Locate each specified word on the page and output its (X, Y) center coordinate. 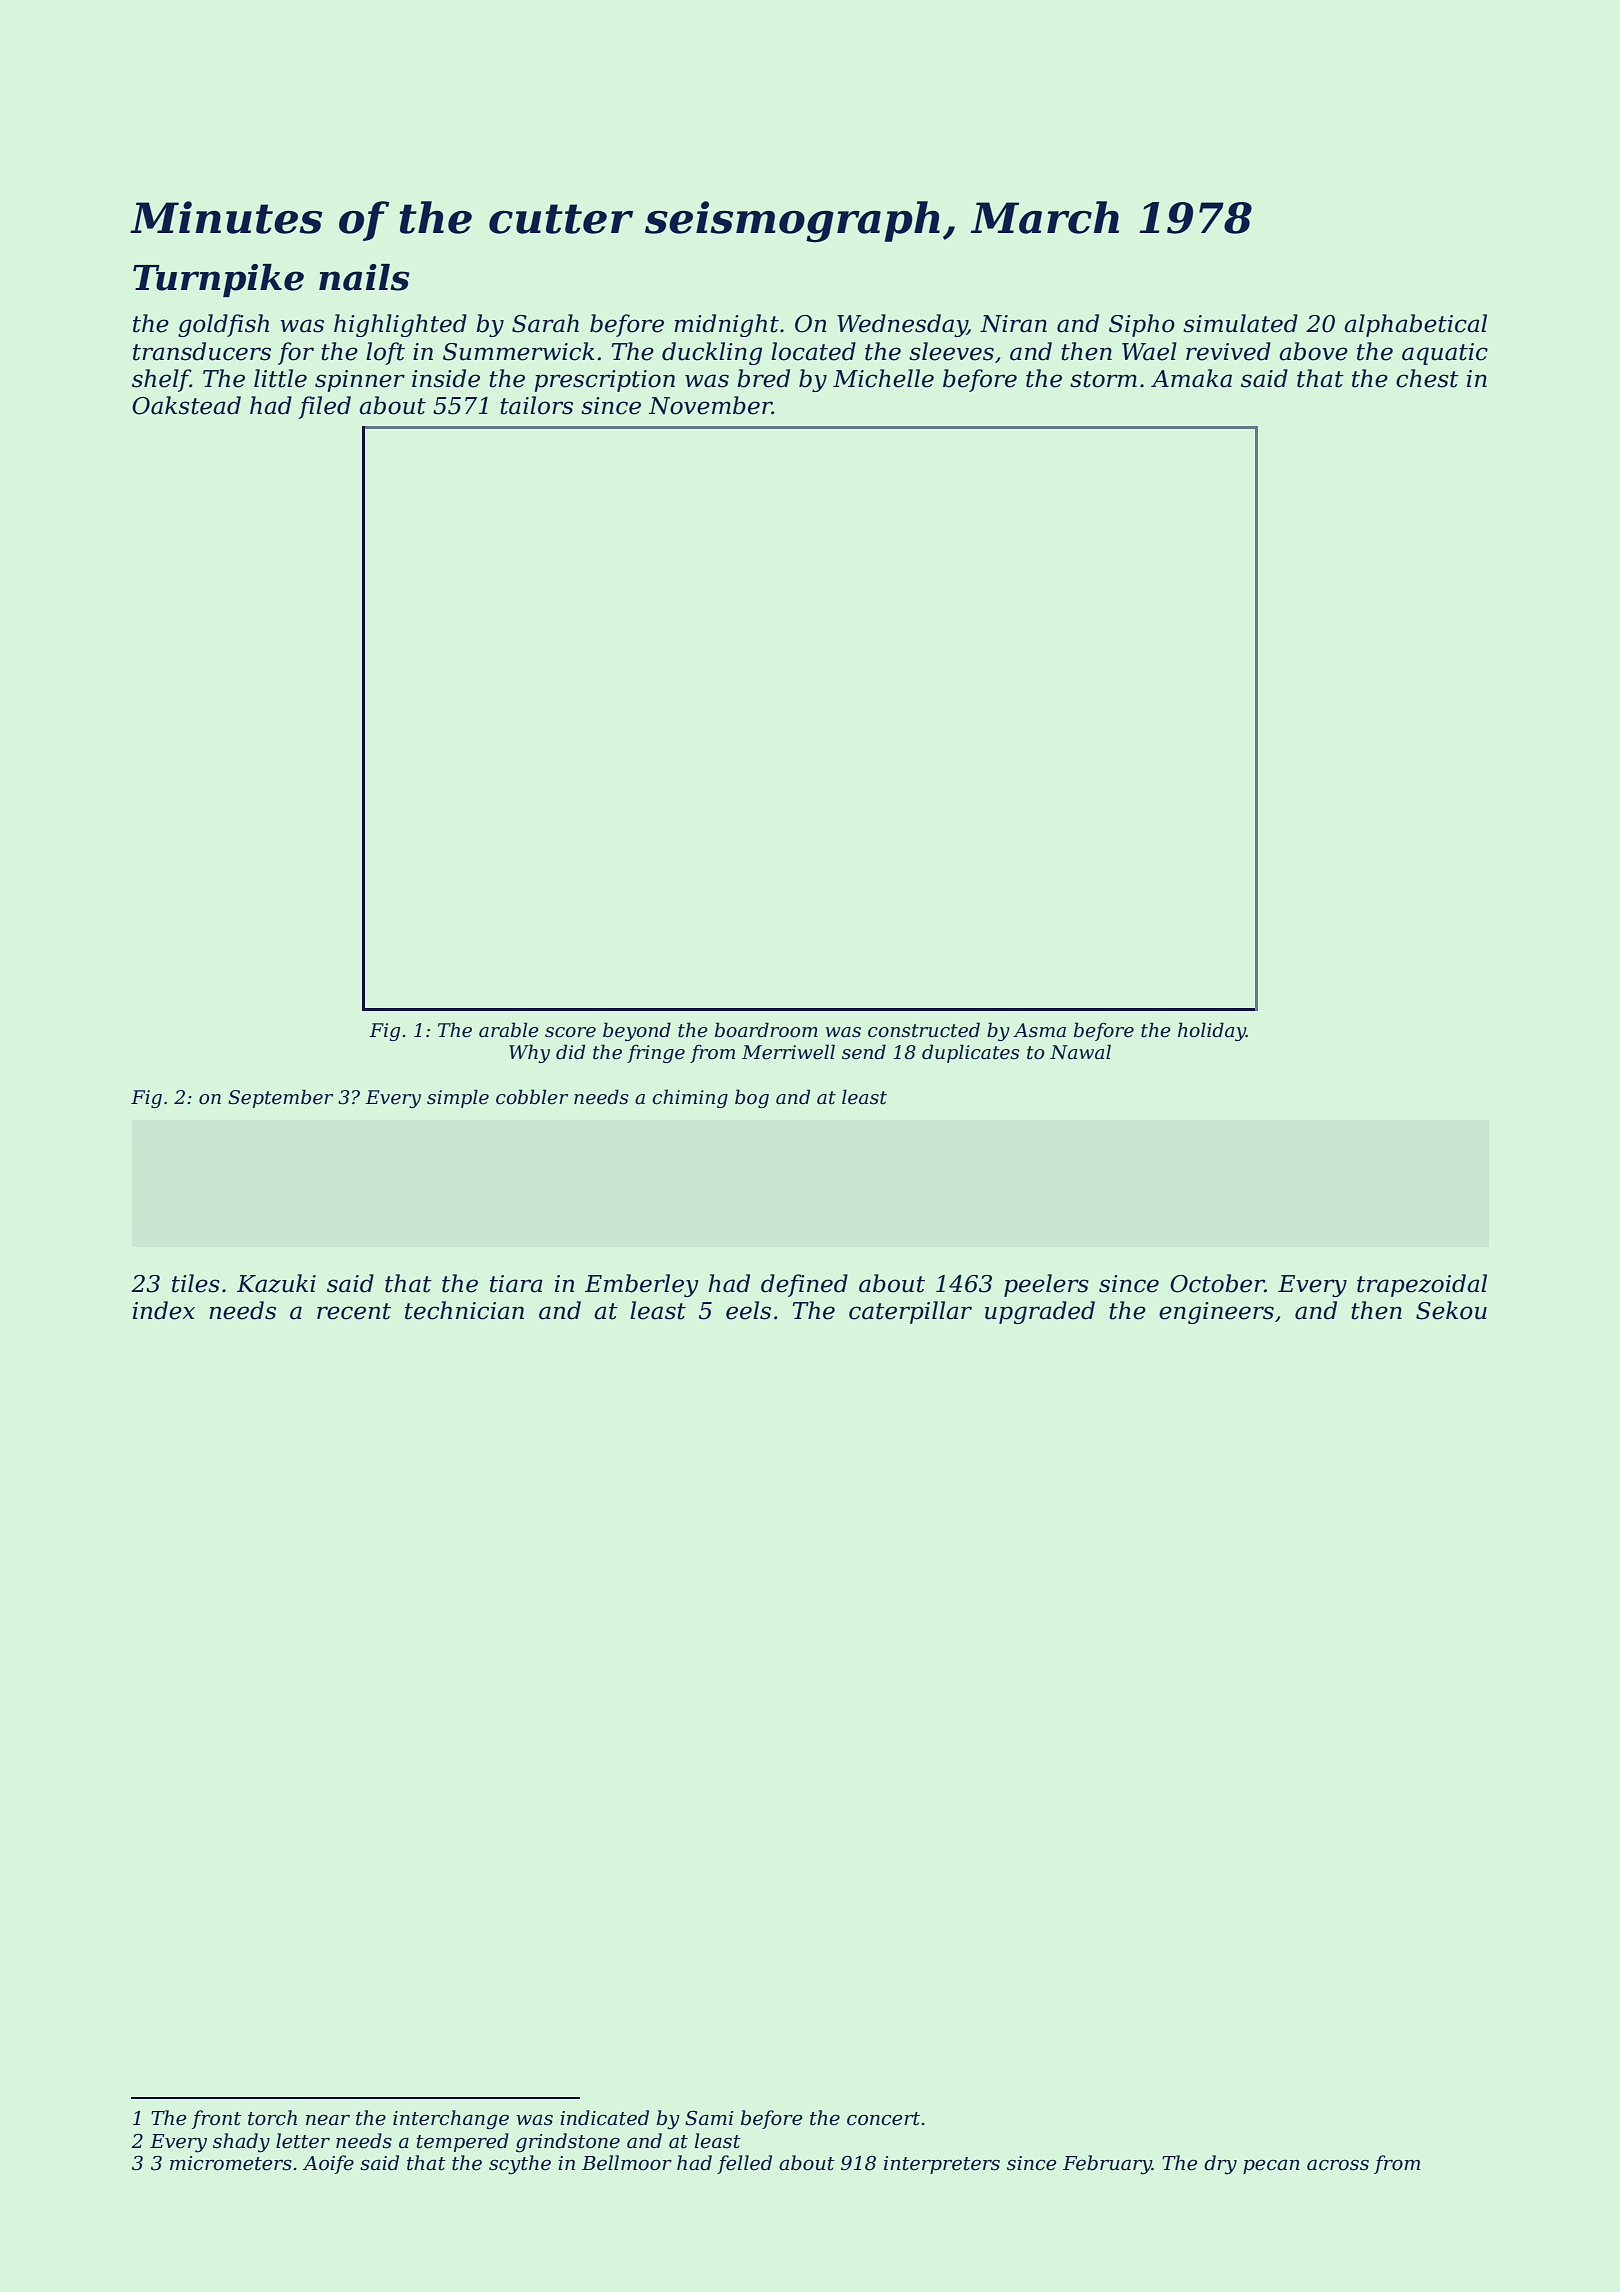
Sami (709, 2118)
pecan (1271, 2167)
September (280, 1098)
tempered (462, 2142)
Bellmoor (627, 2163)
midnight (726, 325)
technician (464, 1310)
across (1338, 2165)
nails (364, 277)
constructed (924, 1030)
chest (1427, 378)
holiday (1212, 1031)
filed (324, 407)
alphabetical (1415, 325)
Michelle (883, 378)
